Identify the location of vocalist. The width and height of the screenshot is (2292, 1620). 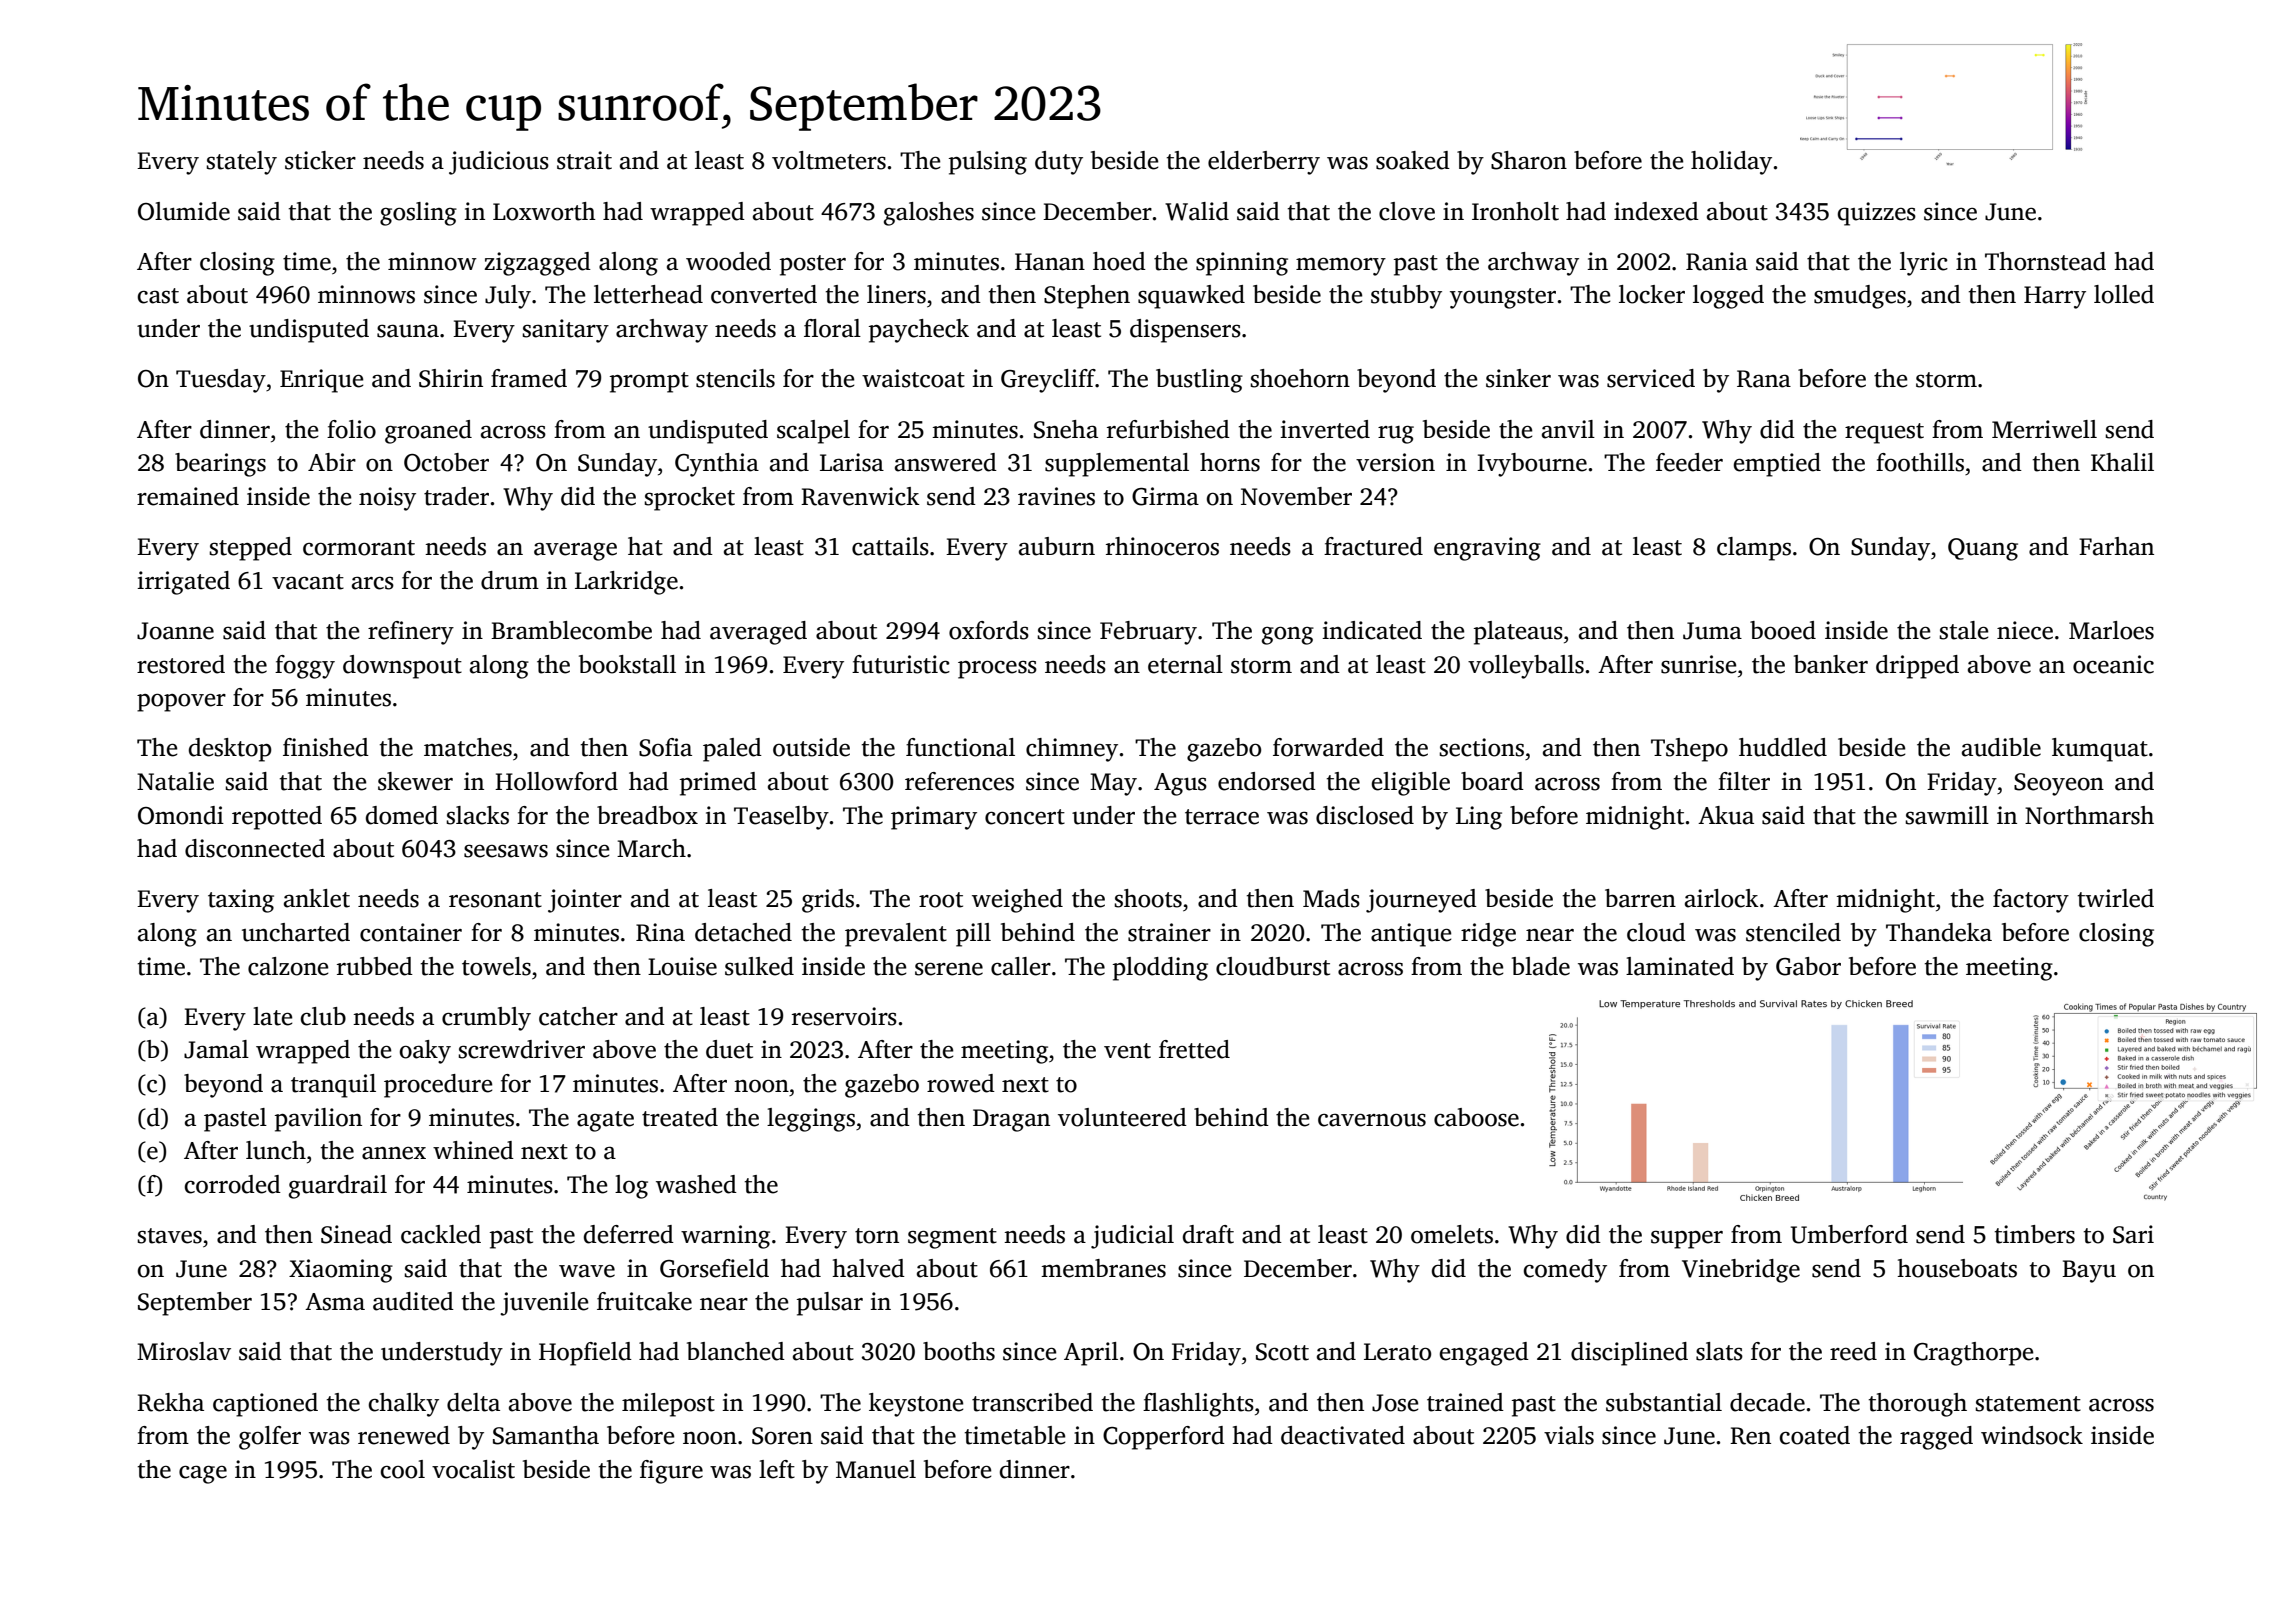
(473, 1469).
